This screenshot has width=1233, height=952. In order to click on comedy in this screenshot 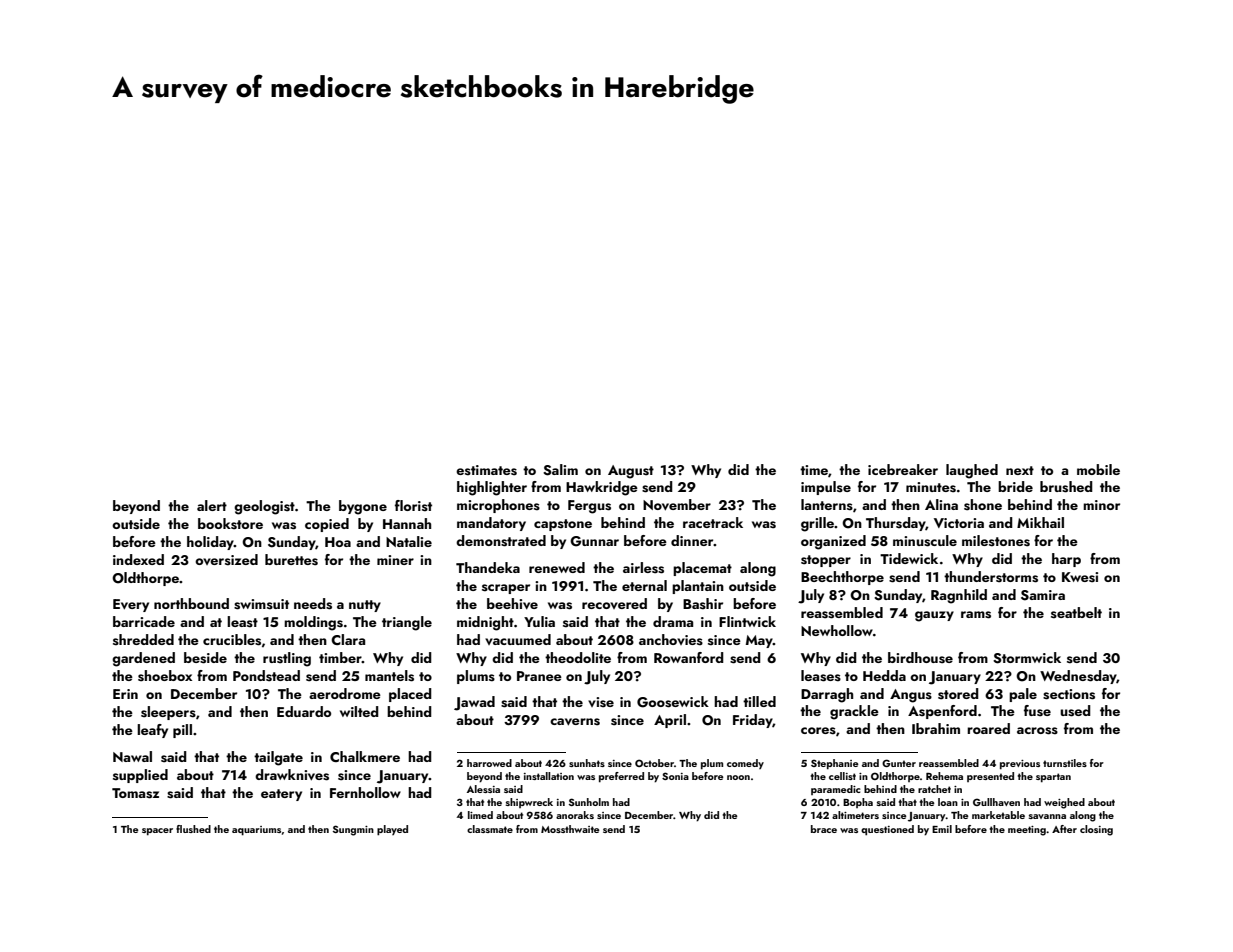, I will do `click(745, 764)`.
